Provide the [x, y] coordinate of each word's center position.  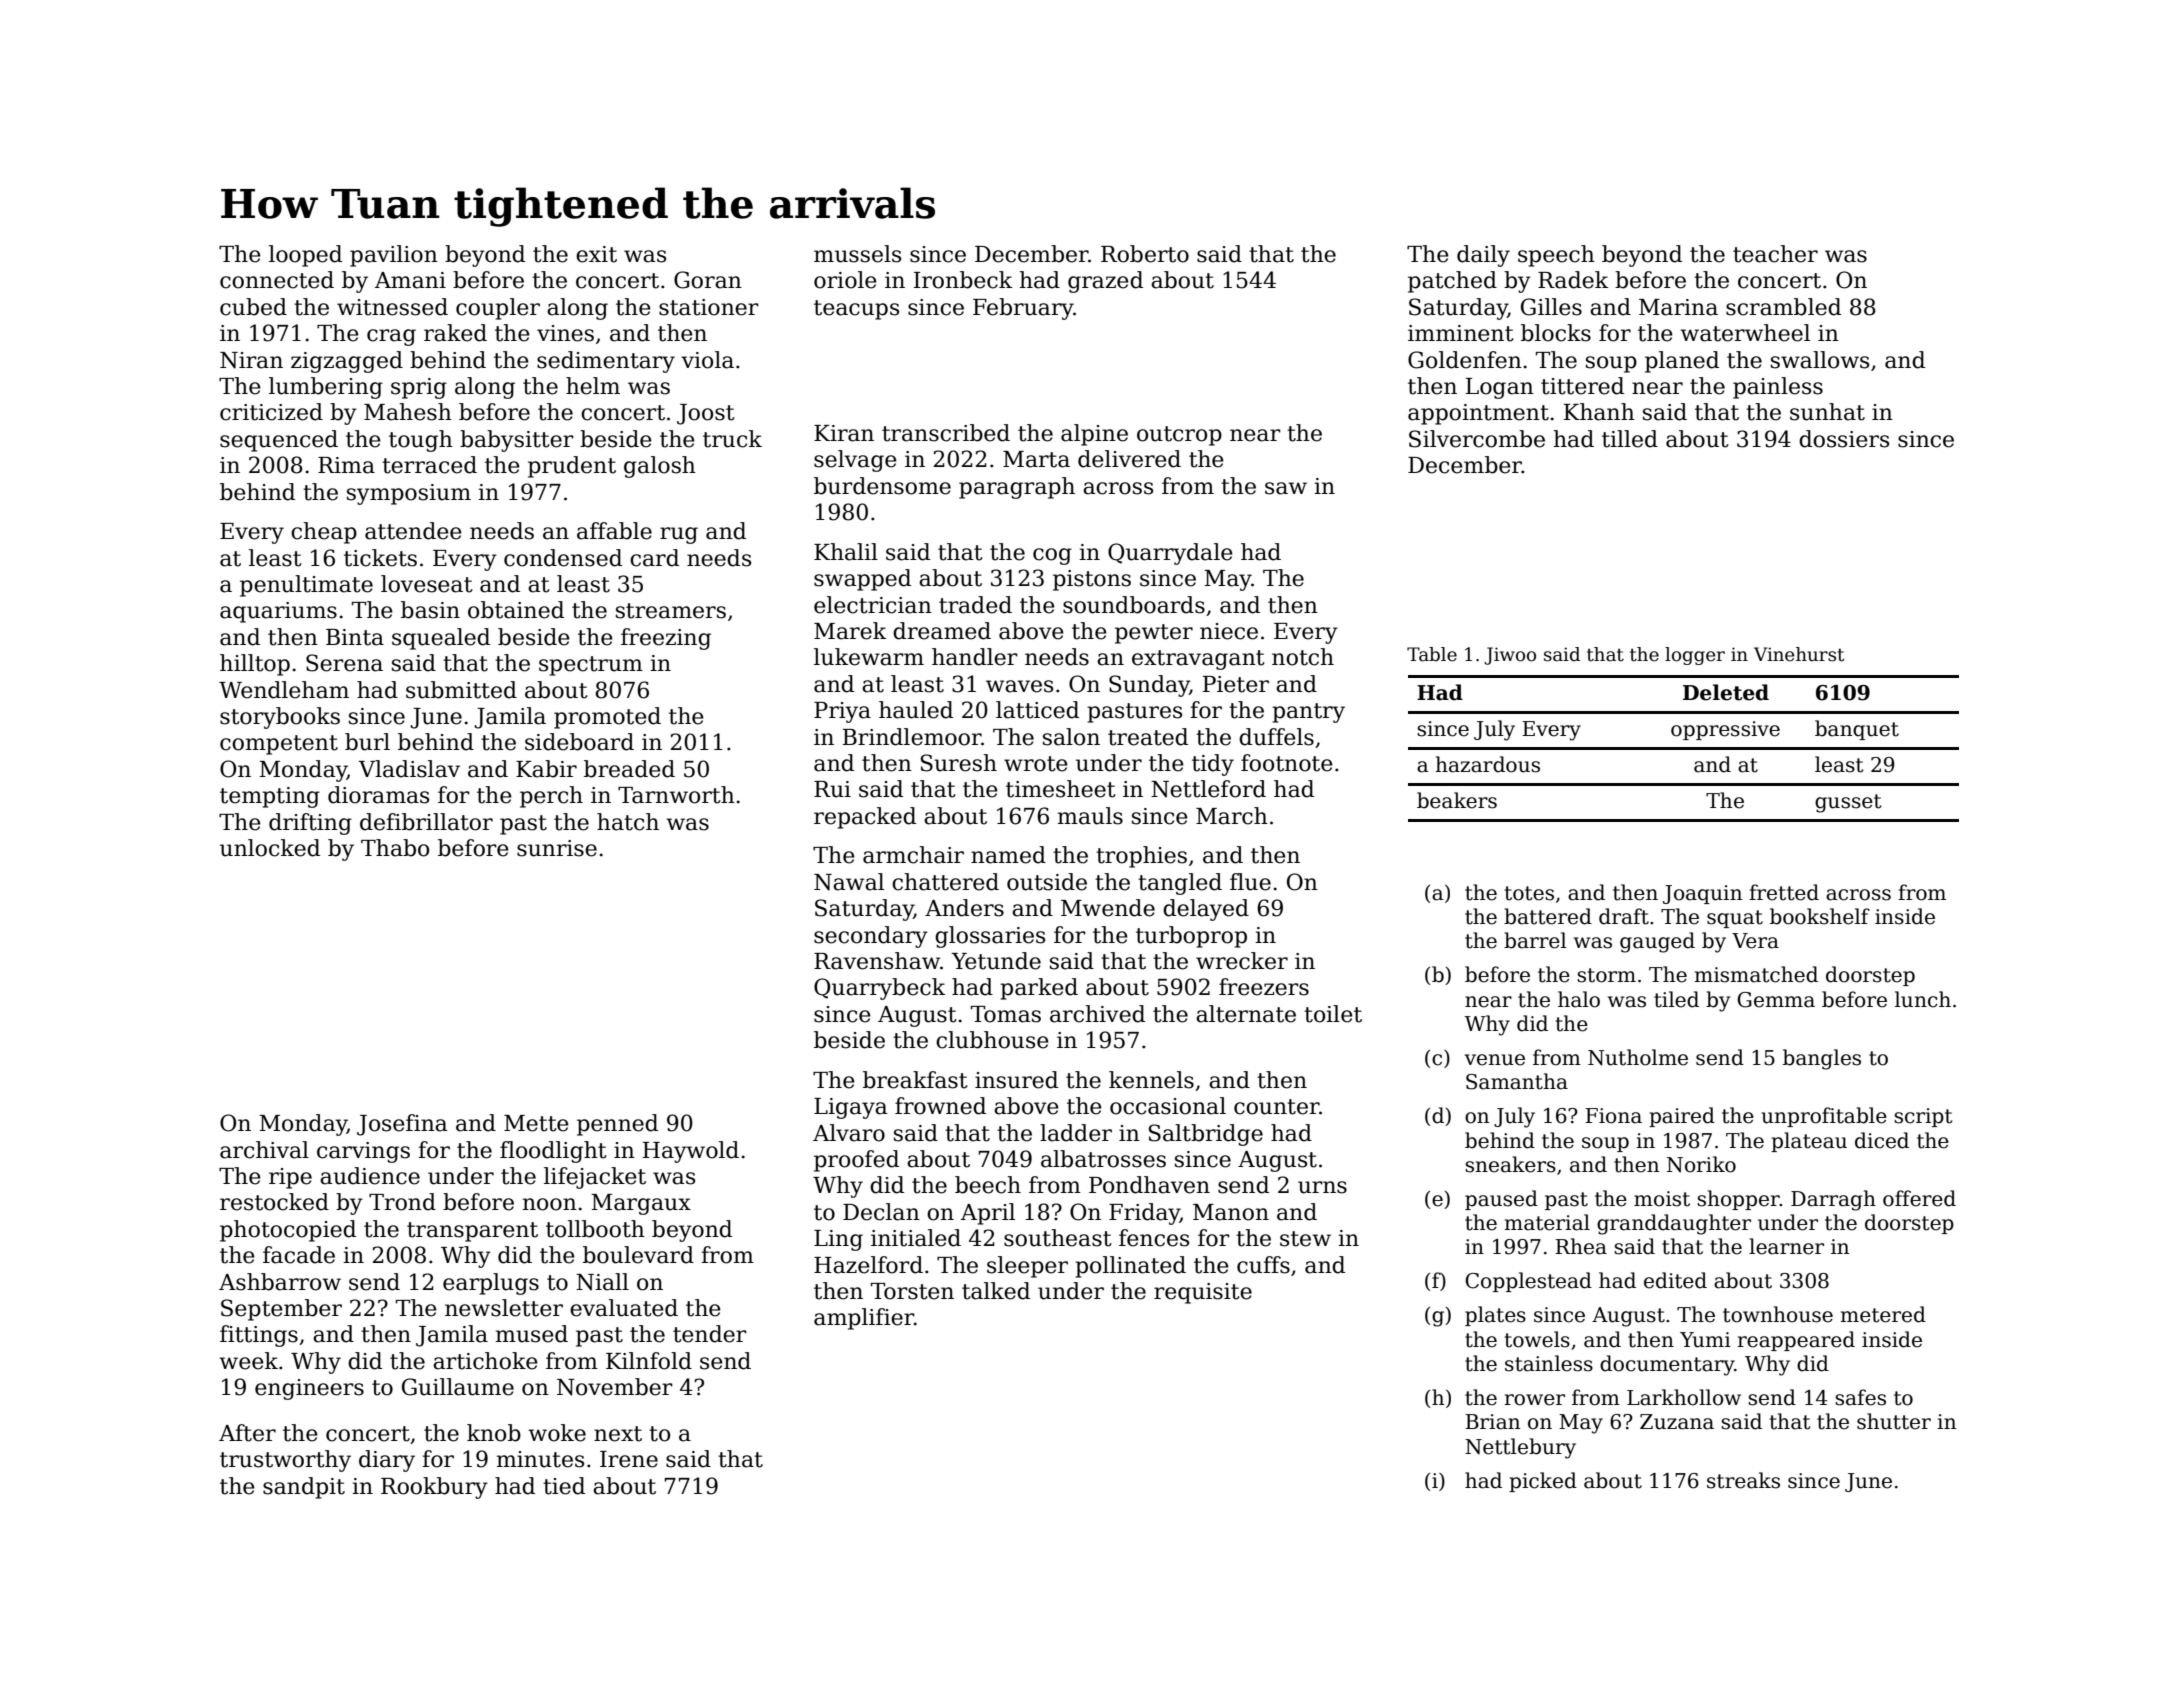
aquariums [278, 612]
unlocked [270, 848]
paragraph [1017, 488]
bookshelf [1820, 916]
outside [1047, 882]
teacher [1775, 254]
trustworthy [285, 1461]
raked [455, 333]
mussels [857, 254]
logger [1695, 656]
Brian [1492, 1422]
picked [1543, 1482]
